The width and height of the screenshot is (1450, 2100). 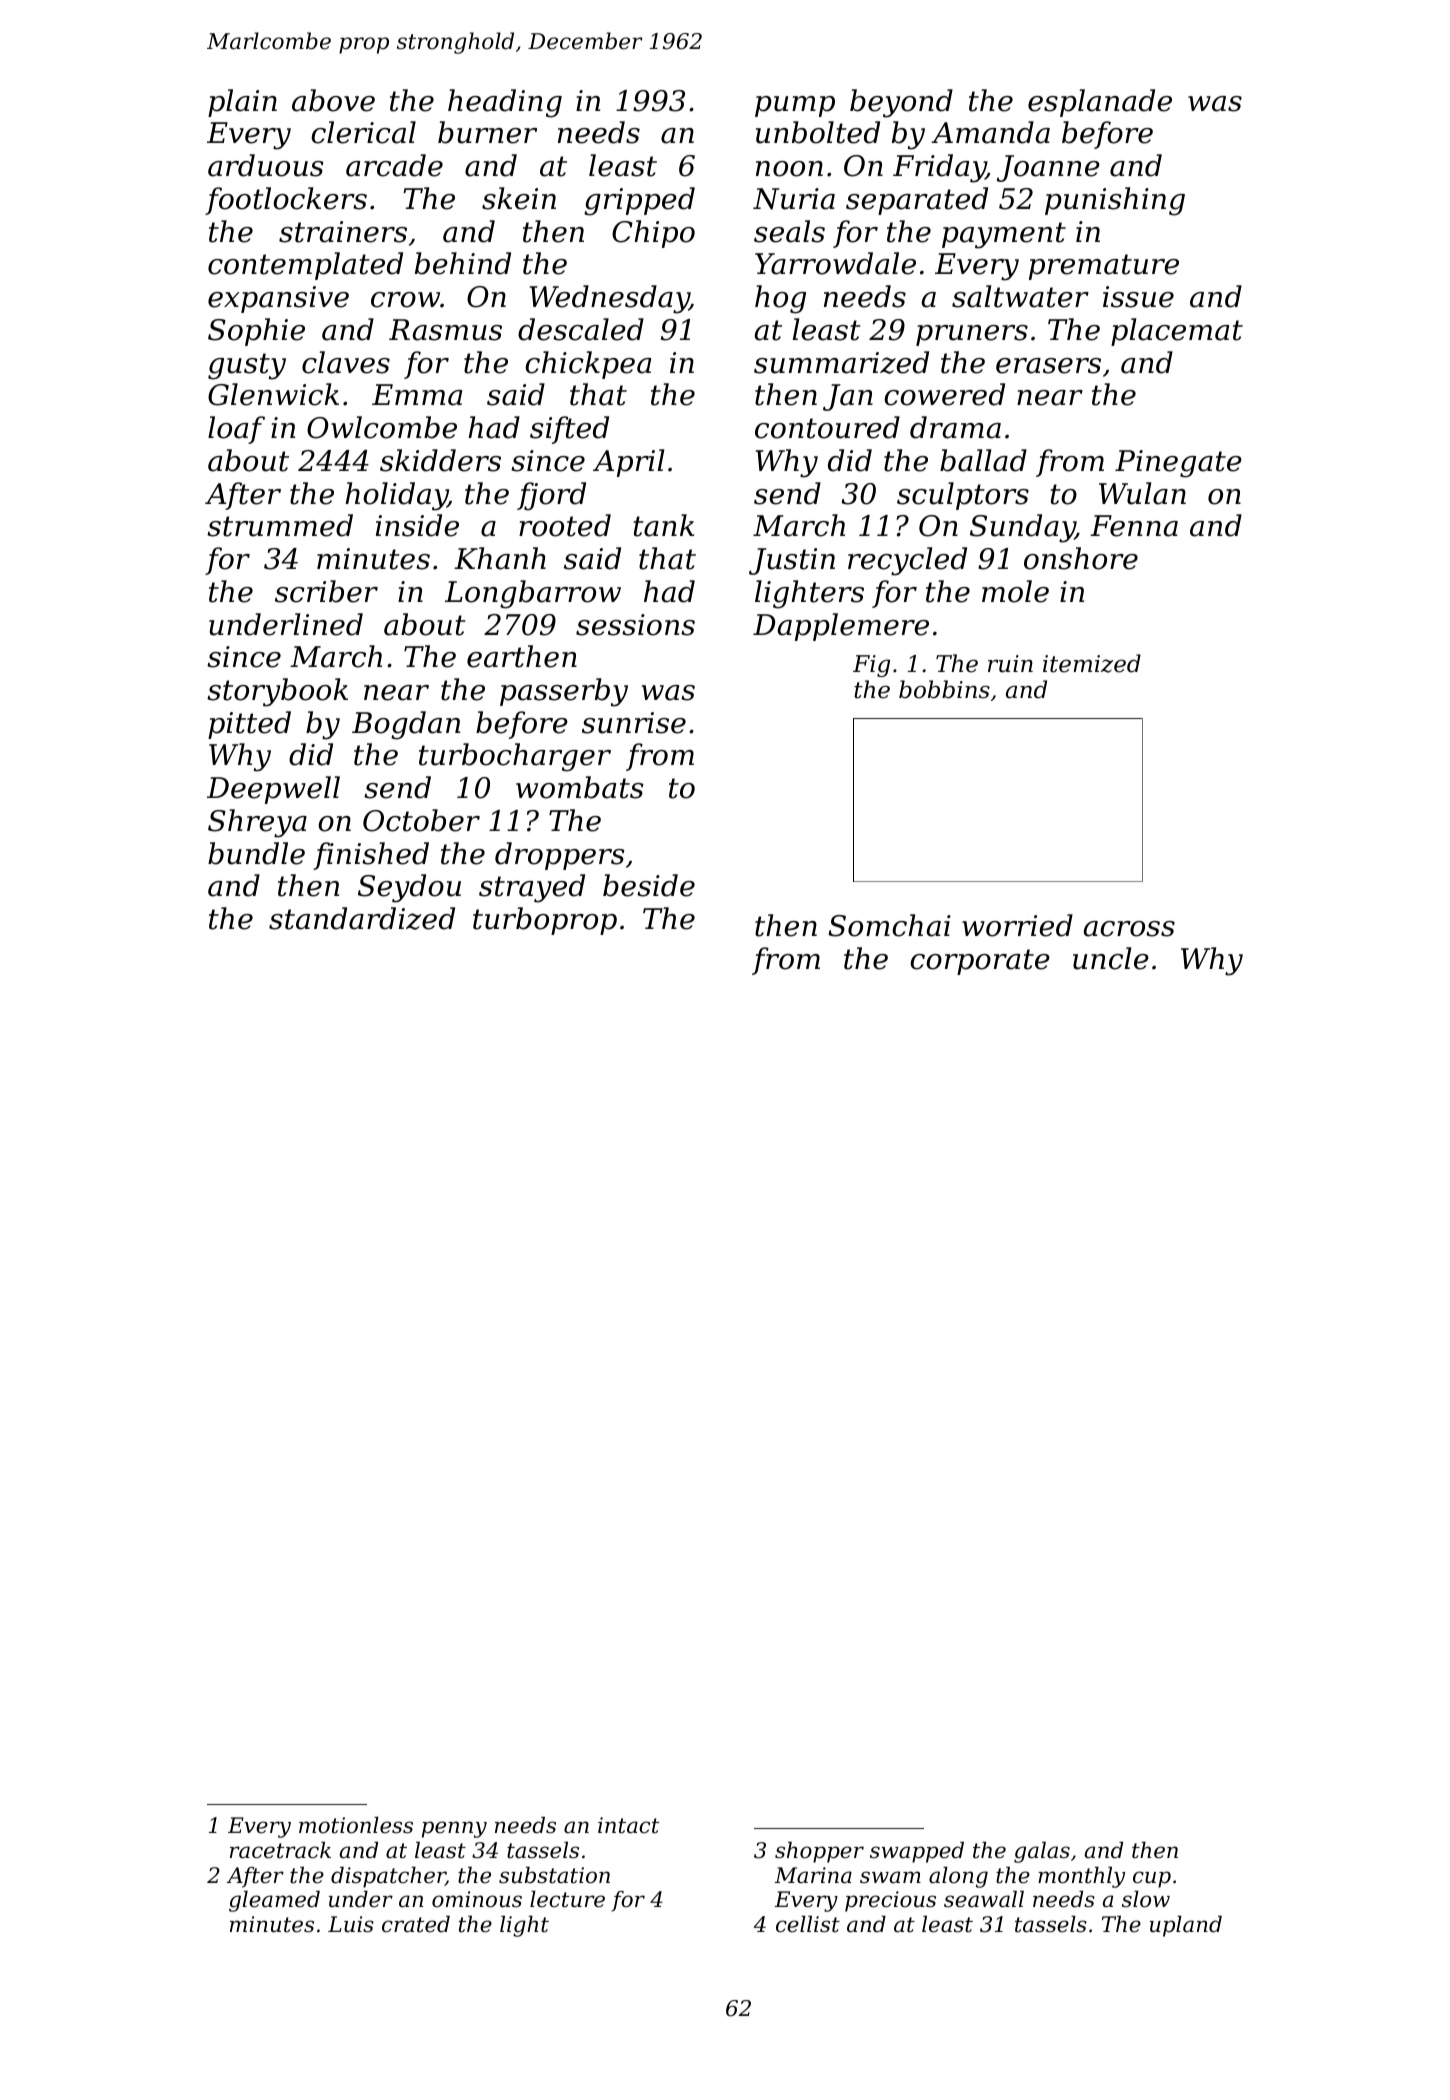 I want to click on Sophie, so click(x=256, y=332).
